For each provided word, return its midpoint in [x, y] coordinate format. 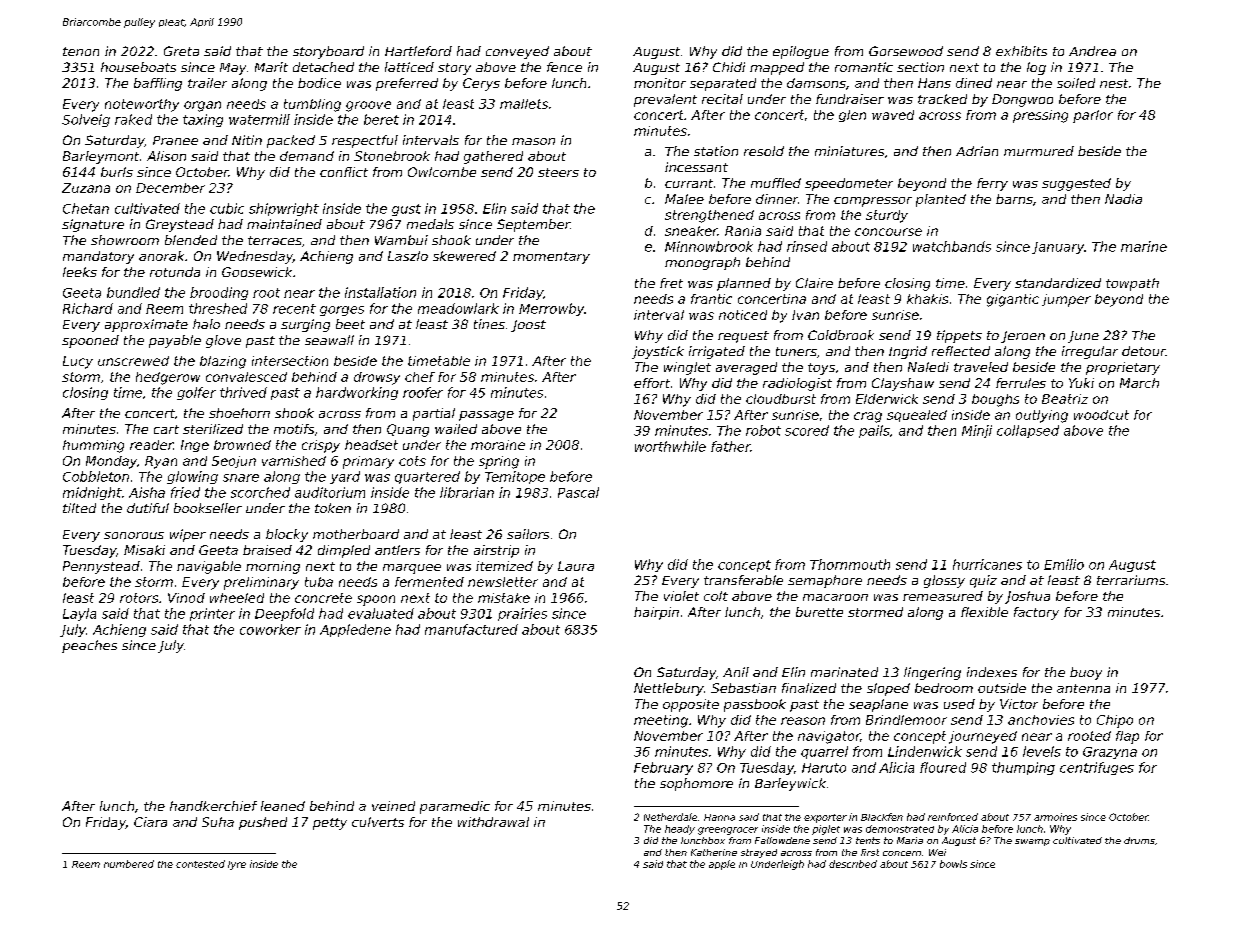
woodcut [1101, 415]
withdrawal [493, 822]
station [716, 151]
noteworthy [142, 105]
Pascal [578, 492]
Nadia [1123, 199]
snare [241, 478]
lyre [237, 865]
